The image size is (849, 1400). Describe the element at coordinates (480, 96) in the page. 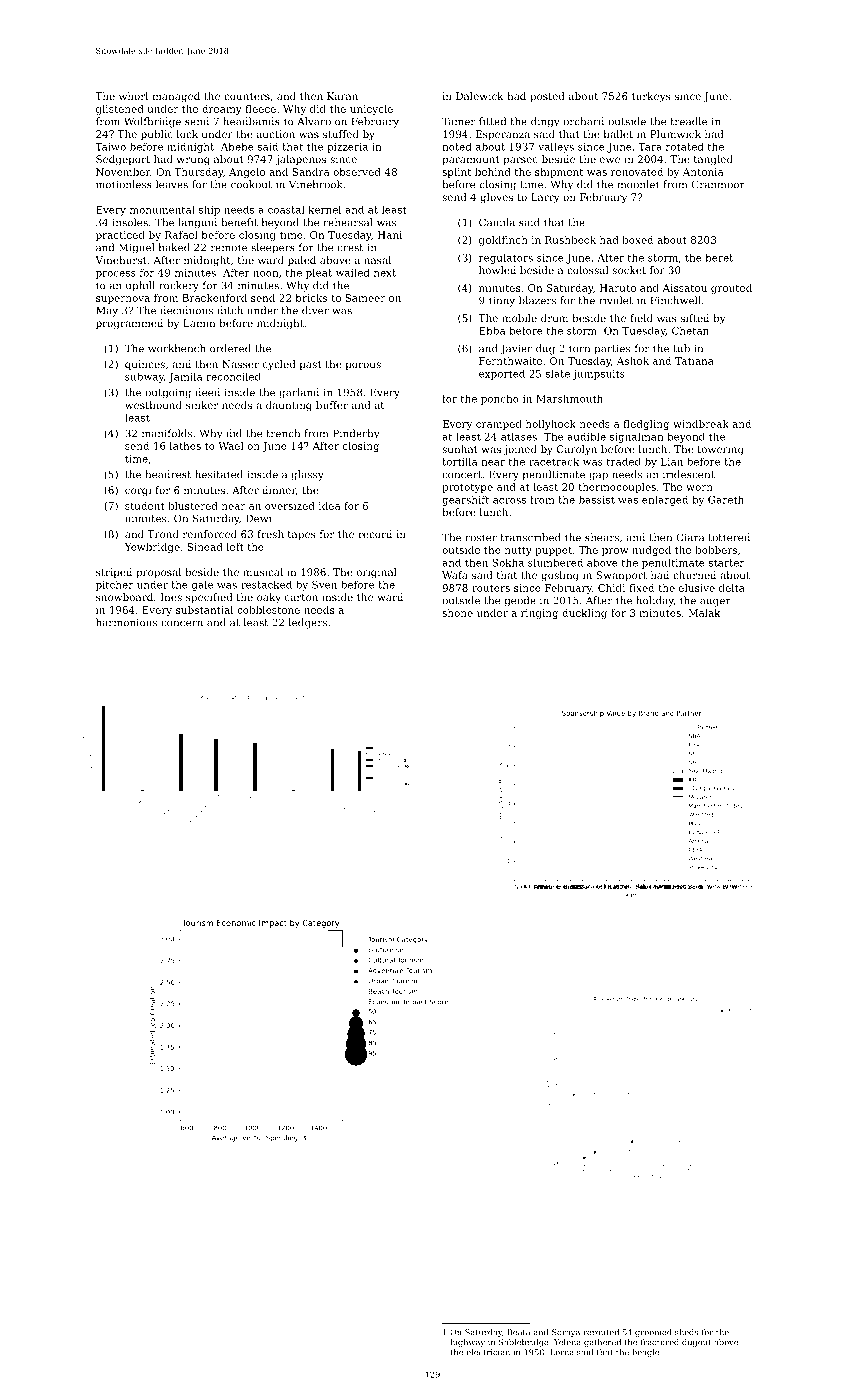

I see `Dalewick` at that location.
